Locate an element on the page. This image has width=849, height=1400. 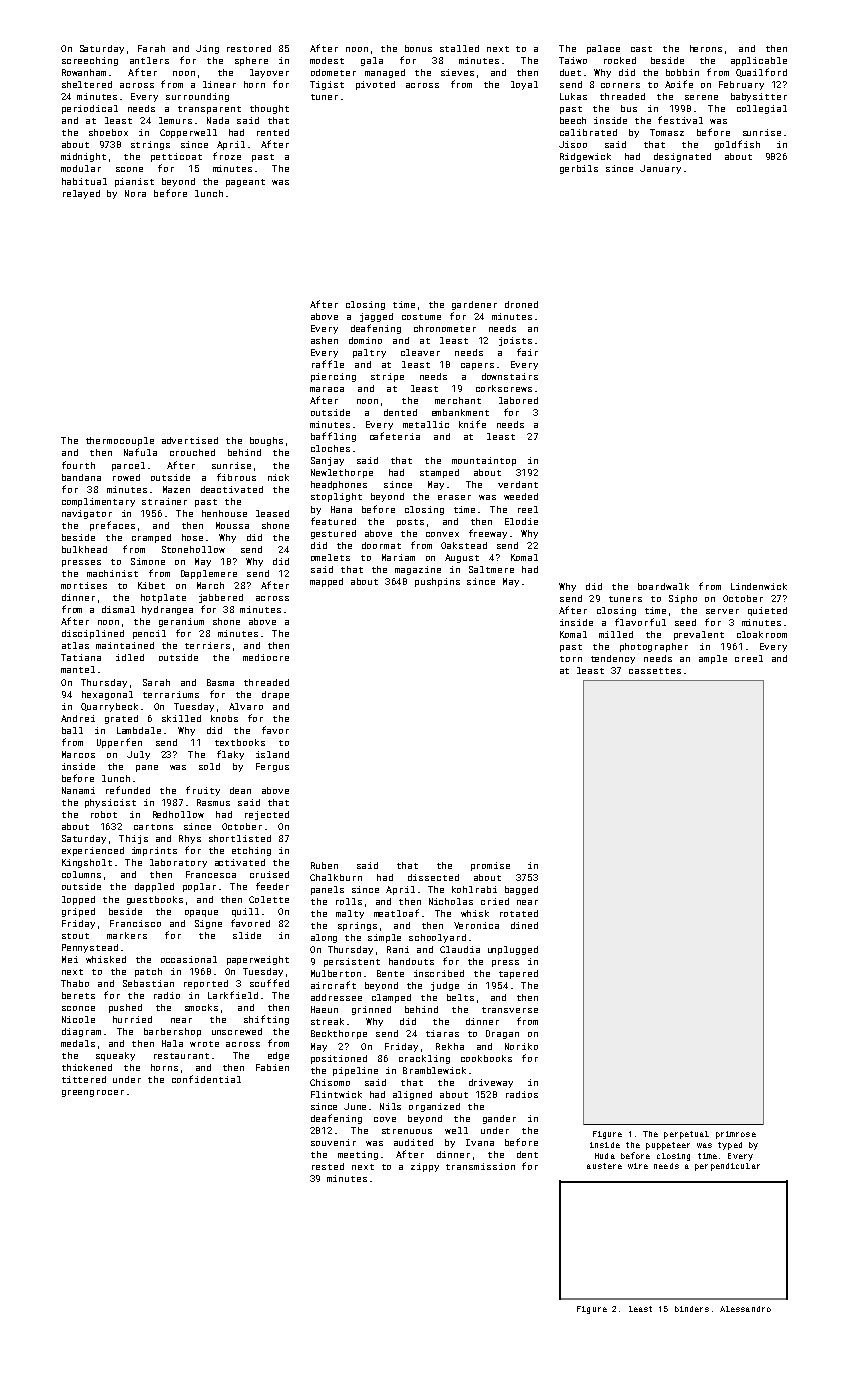
greengrocer is located at coordinates (93, 1093).
